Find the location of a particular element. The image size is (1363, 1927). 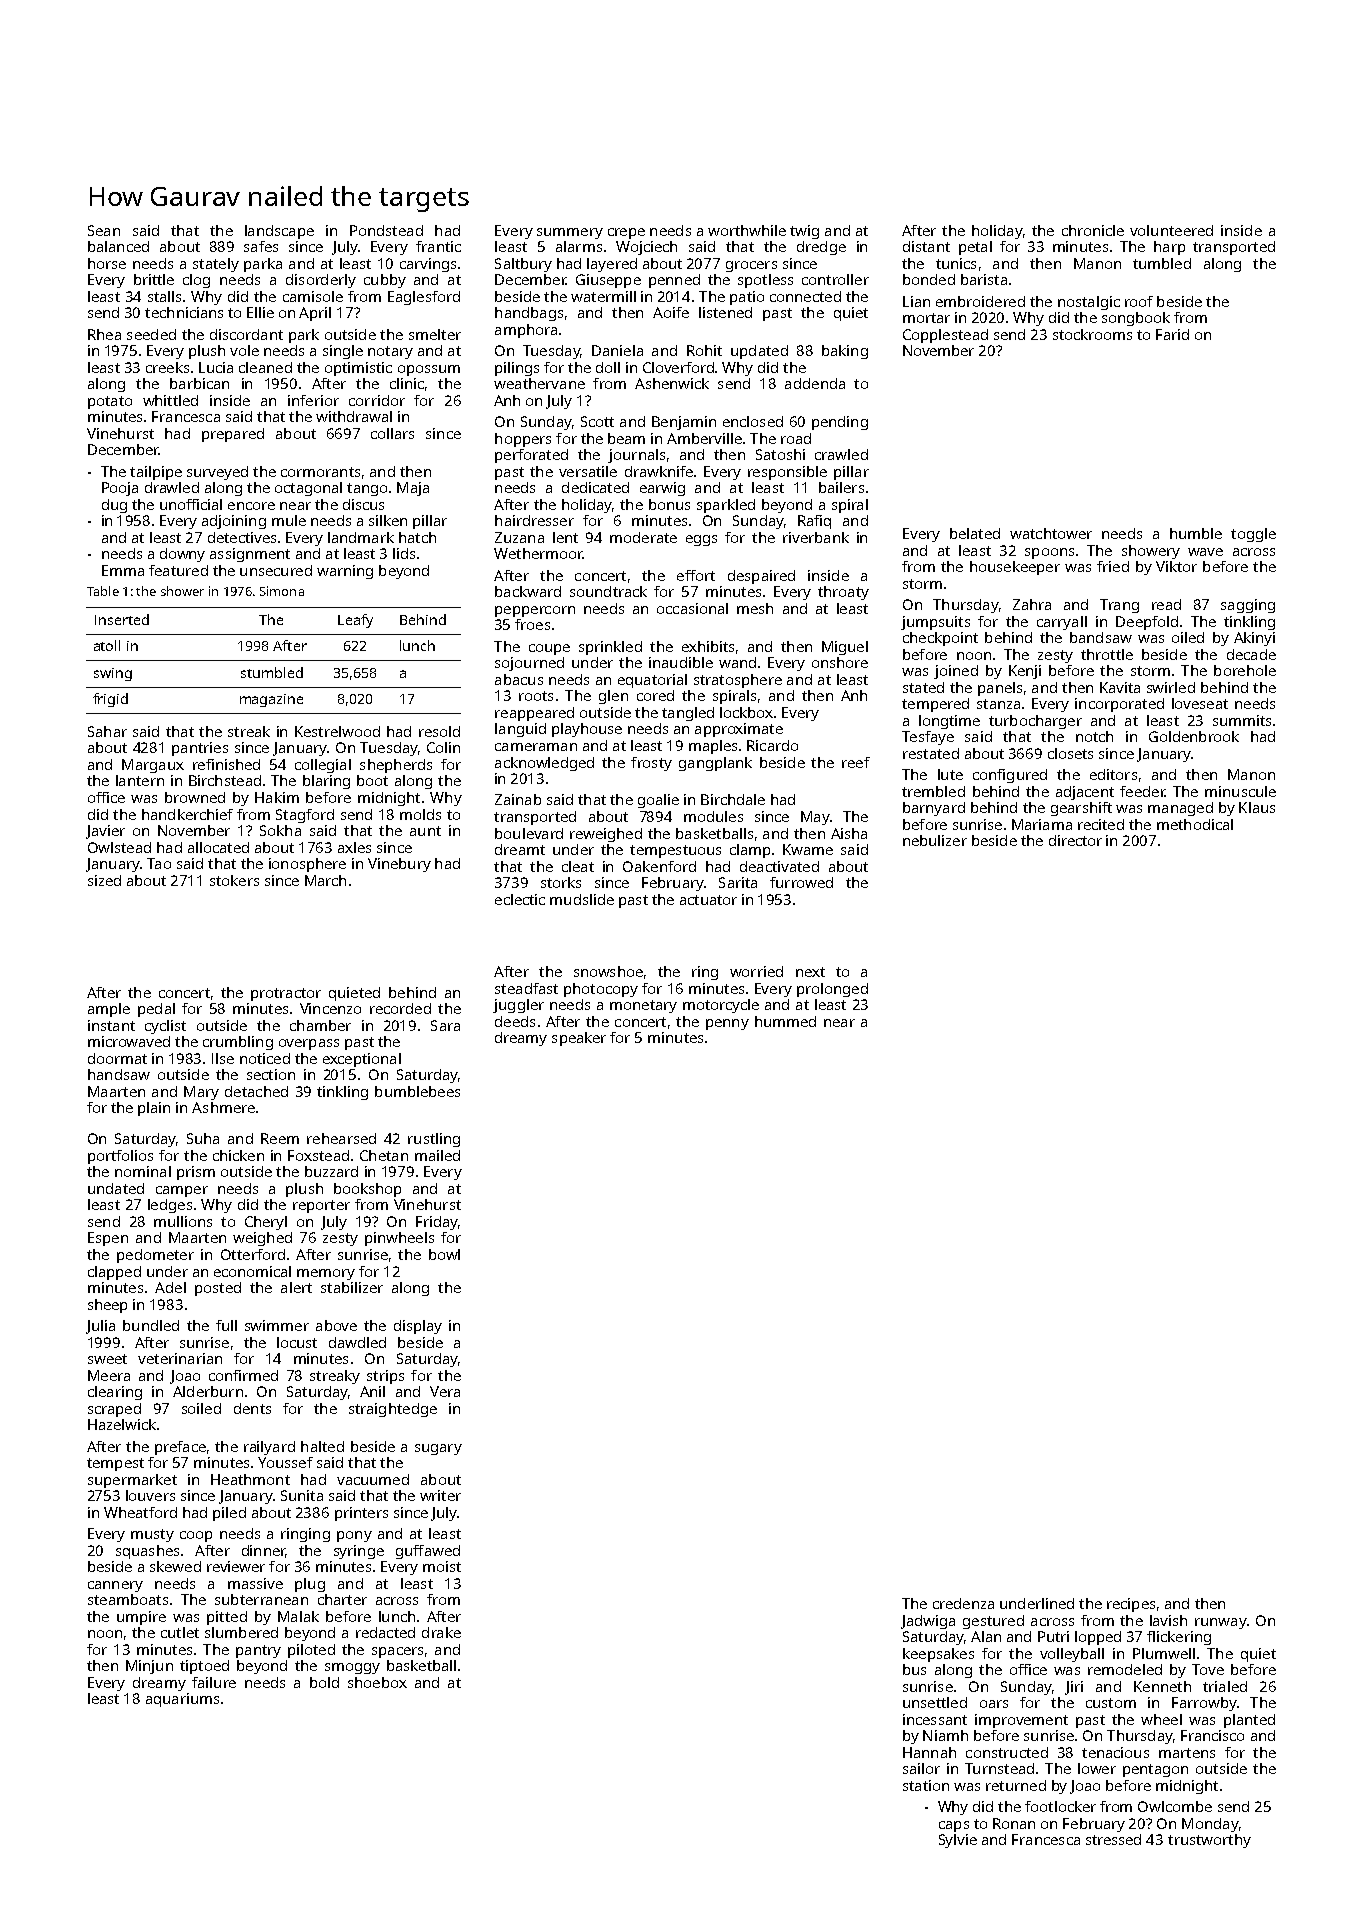

magazine is located at coordinates (271, 700).
